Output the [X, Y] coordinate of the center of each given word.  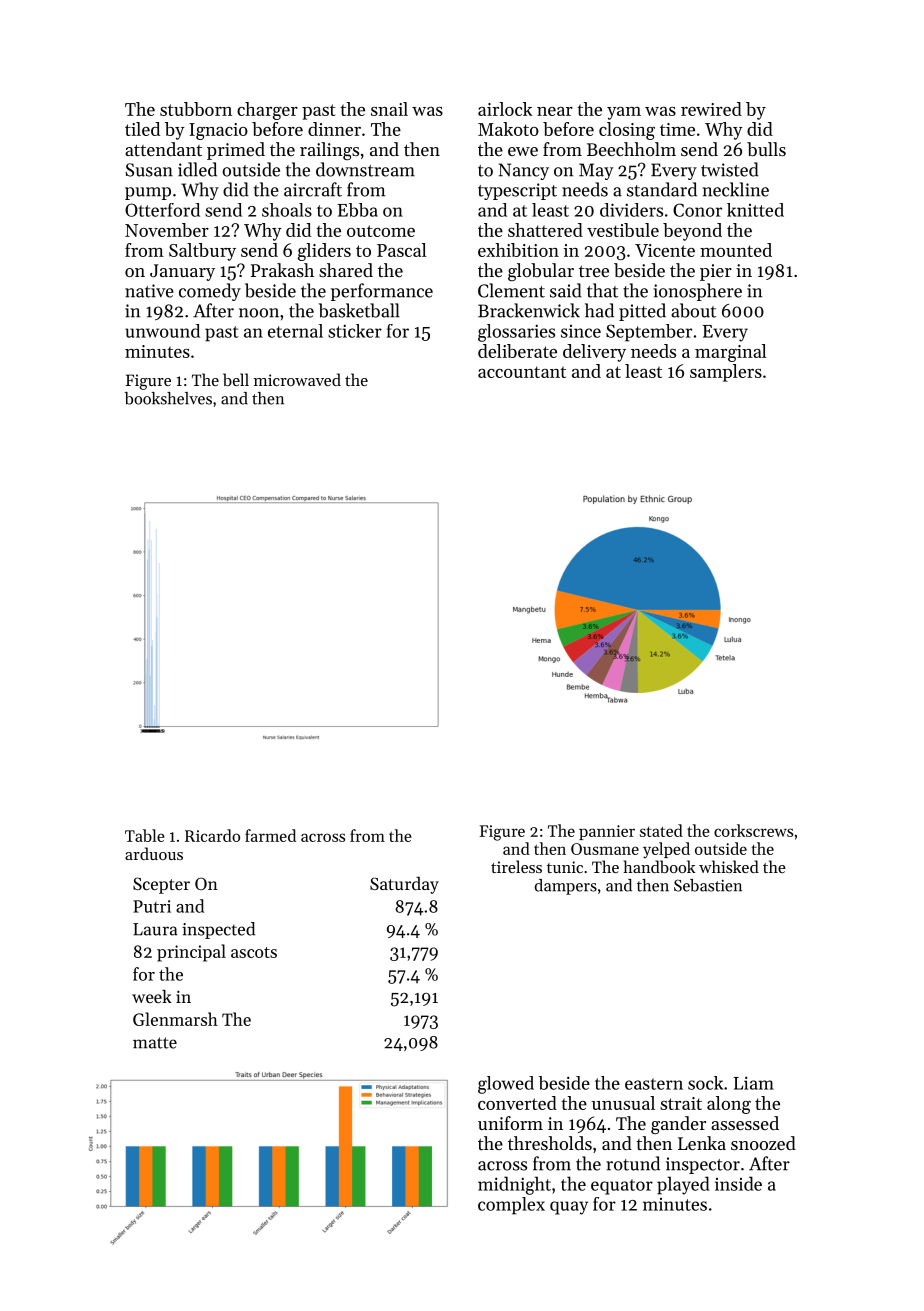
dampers [566, 887]
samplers [726, 373]
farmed [270, 835]
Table [145, 835]
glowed [506, 1085]
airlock [505, 109]
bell [236, 379]
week [152, 996]
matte [155, 1043]
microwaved [297, 379]
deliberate [517, 351]
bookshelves [168, 398]
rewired [711, 109]
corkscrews [753, 830]
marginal [730, 353]
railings [329, 151]
